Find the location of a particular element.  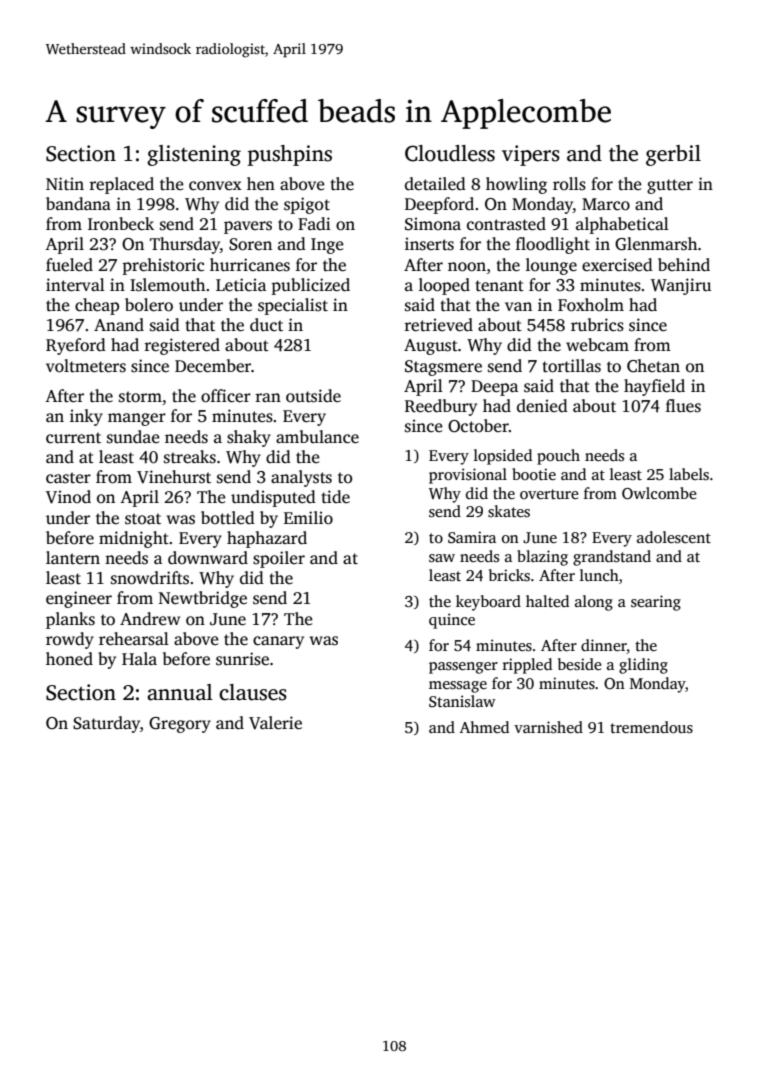

October is located at coordinates (478, 426).
